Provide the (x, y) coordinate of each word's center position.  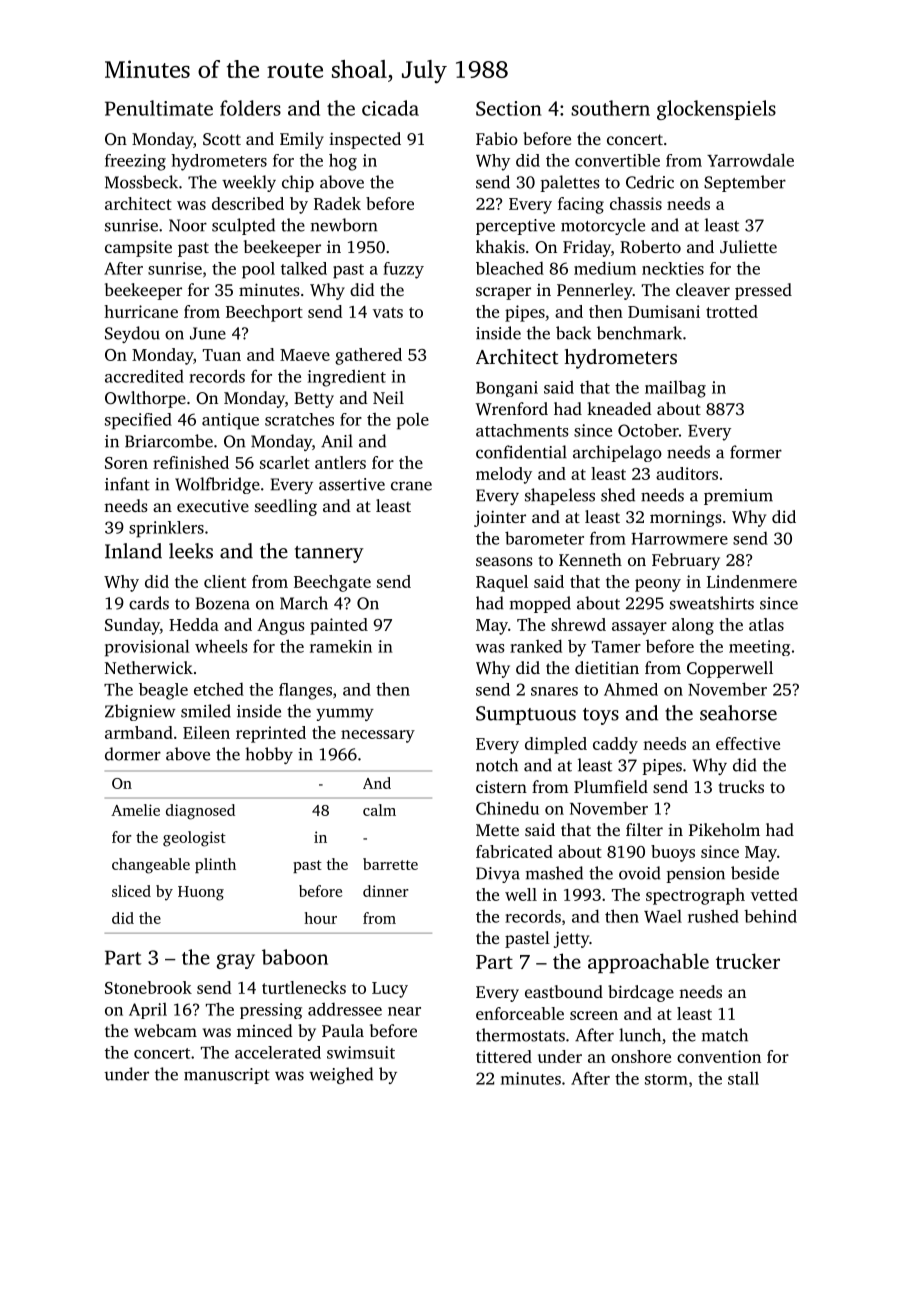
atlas (766, 624)
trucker (748, 961)
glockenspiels (716, 110)
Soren (126, 463)
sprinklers (166, 529)
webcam (165, 1030)
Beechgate (332, 583)
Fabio (497, 138)
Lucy (390, 990)
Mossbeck (141, 182)
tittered (504, 1056)
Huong (201, 893)
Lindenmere (752, 581)
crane (411, 486)
